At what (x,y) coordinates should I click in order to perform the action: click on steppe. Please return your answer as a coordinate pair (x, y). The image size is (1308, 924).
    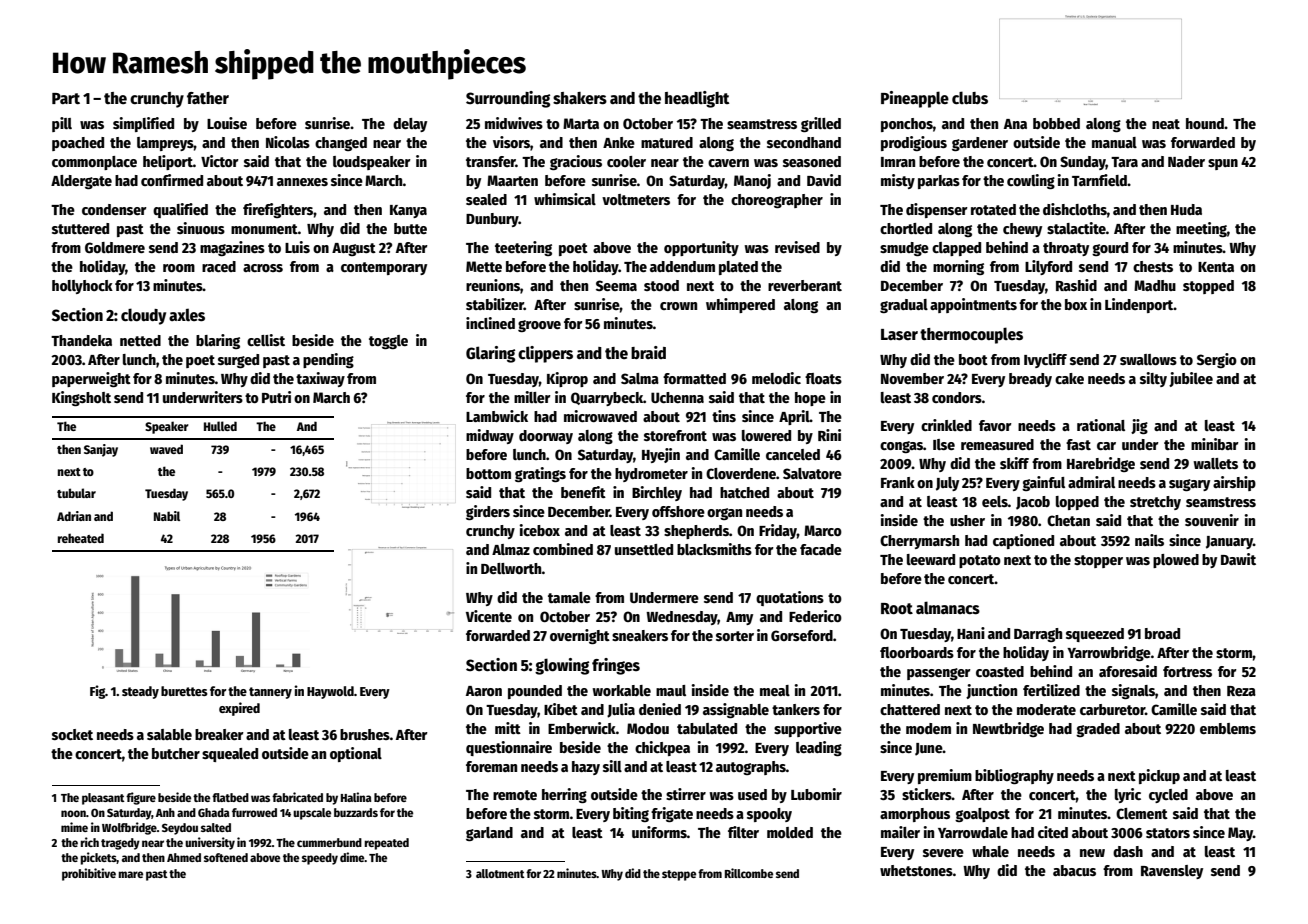
    Looking at the image, I should click on (679, 875).
